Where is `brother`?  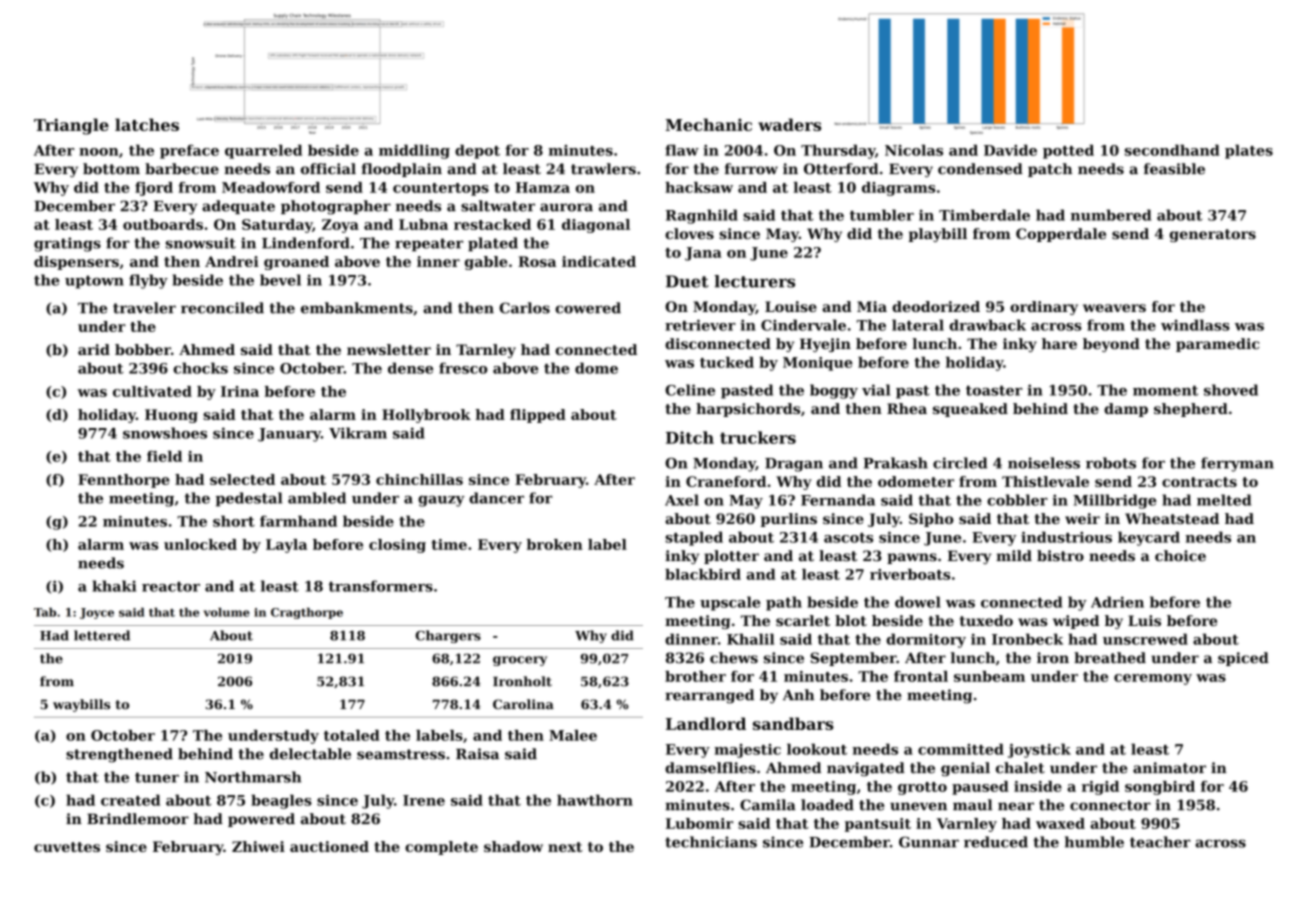 brother is located at coordinates (695, 676).
